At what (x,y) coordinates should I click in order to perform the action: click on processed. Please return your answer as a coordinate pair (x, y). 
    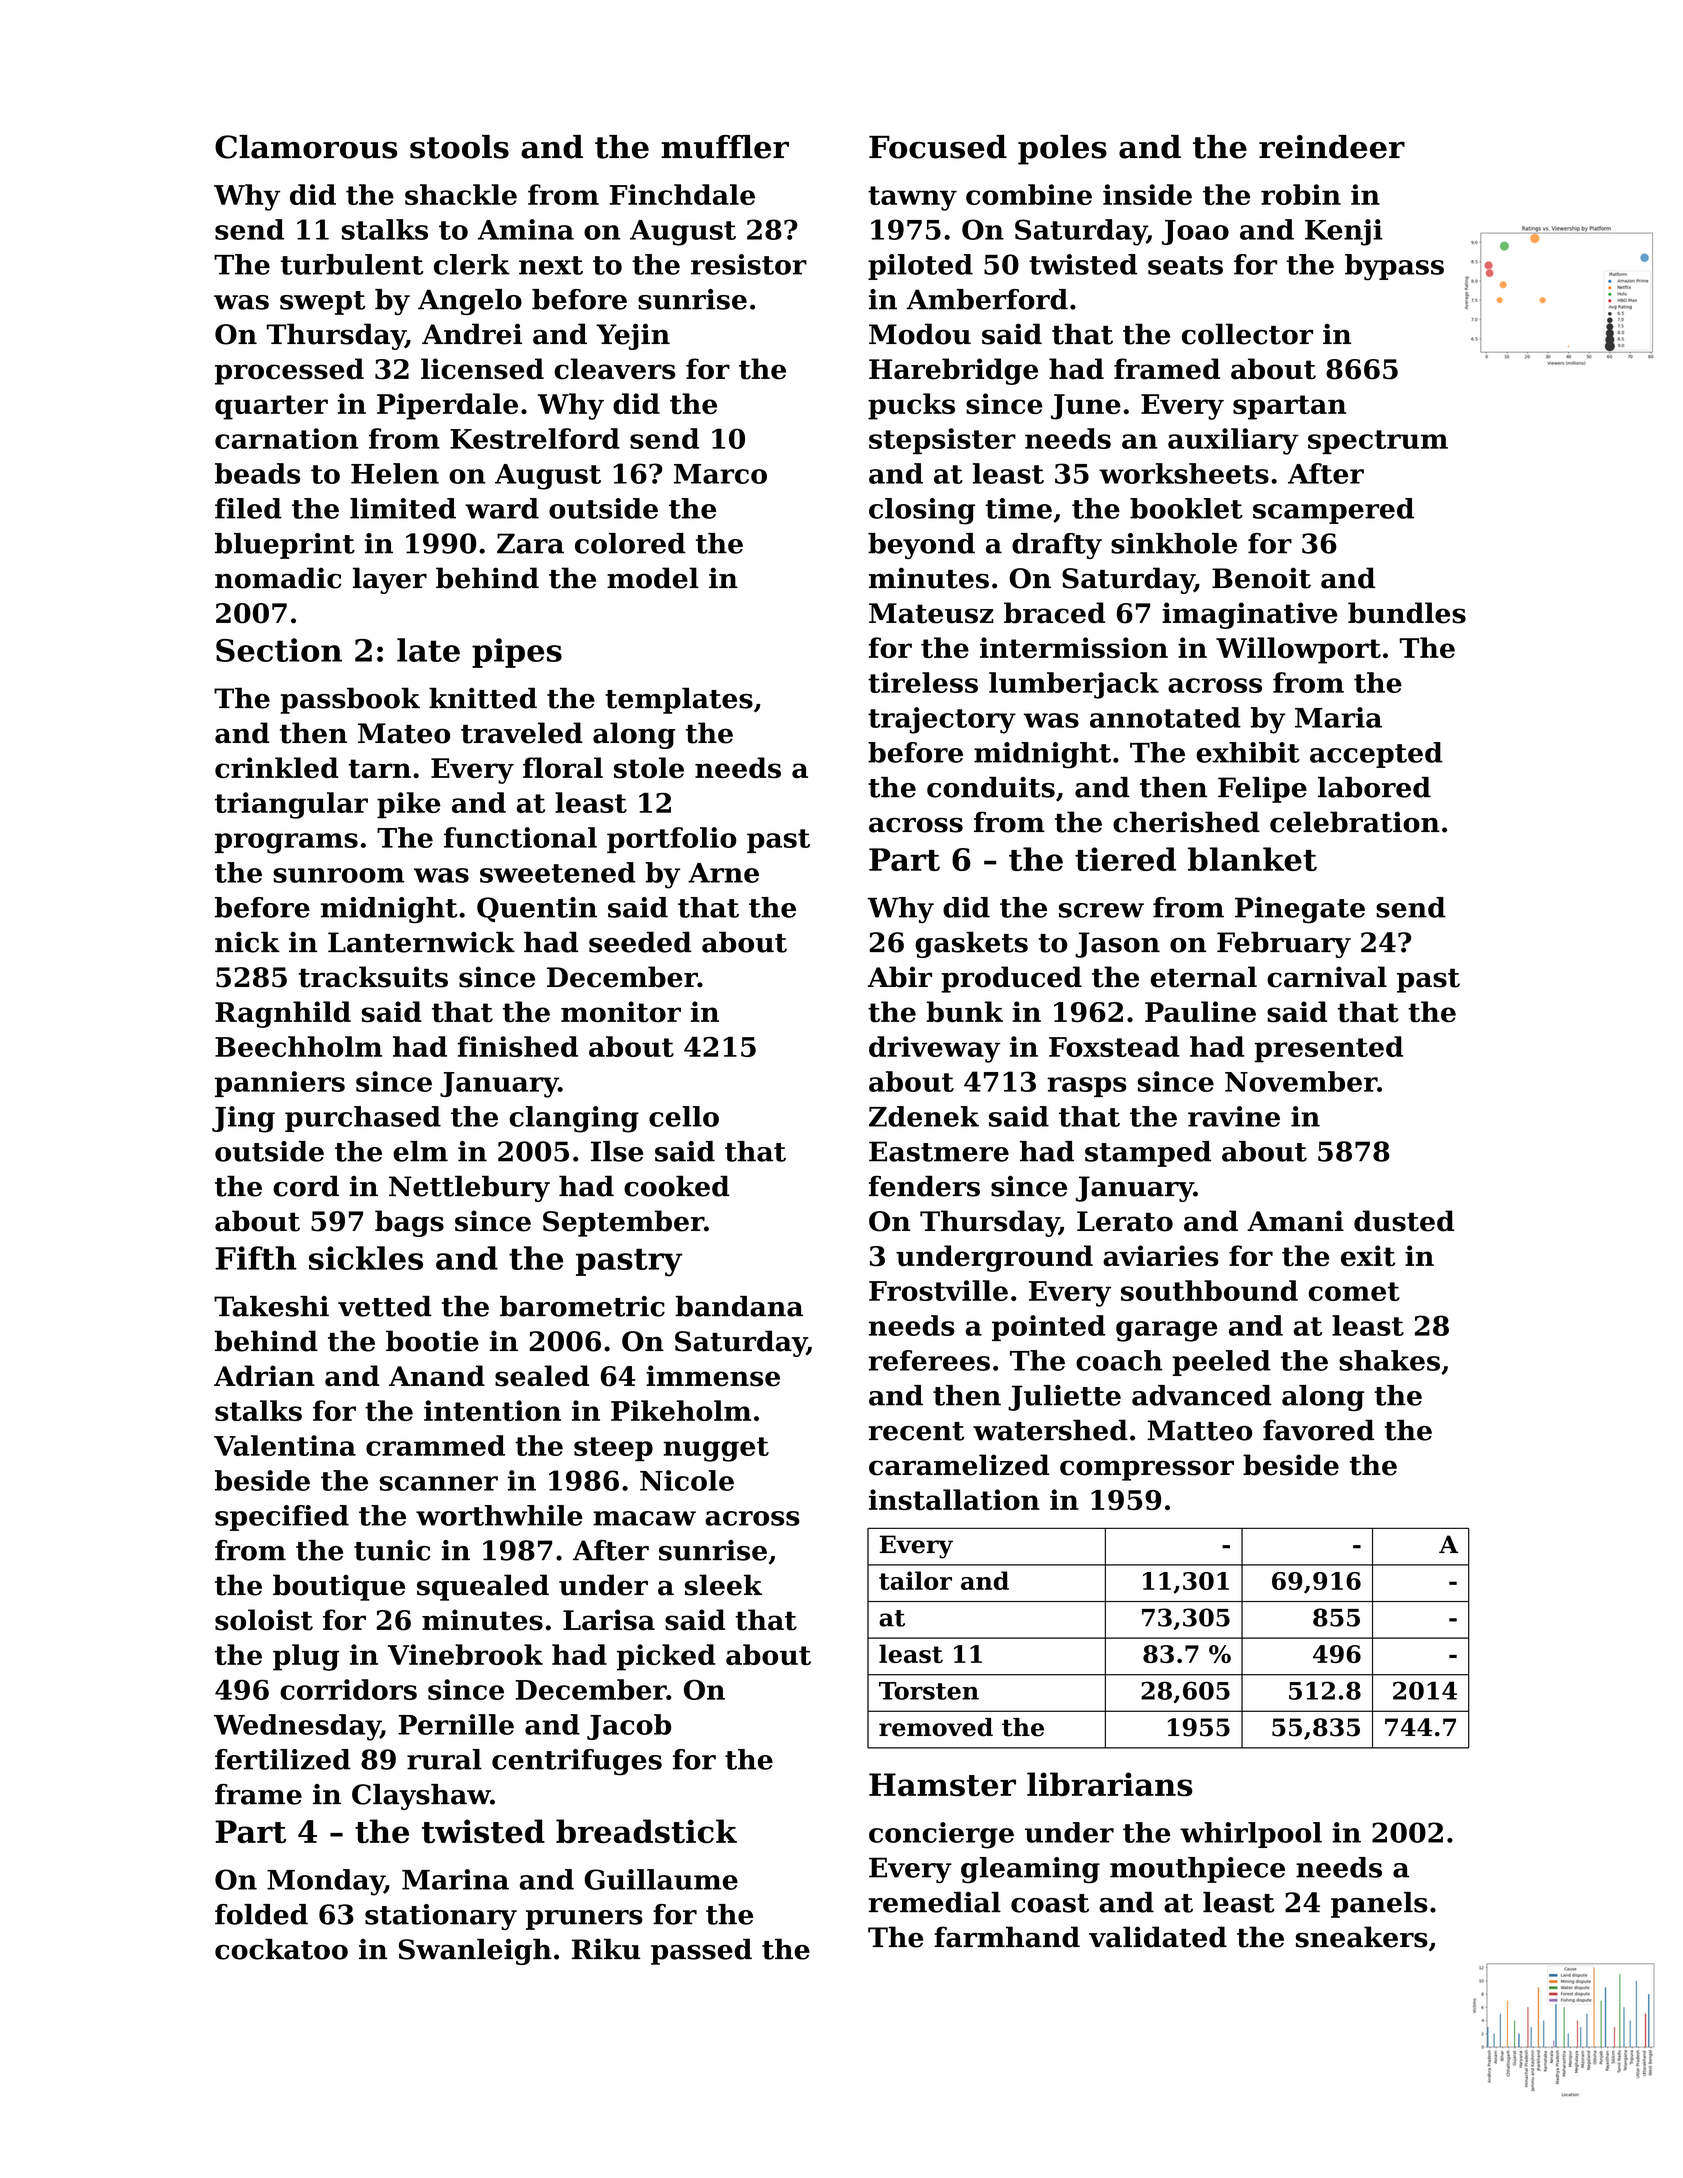
    Looking at the image, I should click on (289, 371).
